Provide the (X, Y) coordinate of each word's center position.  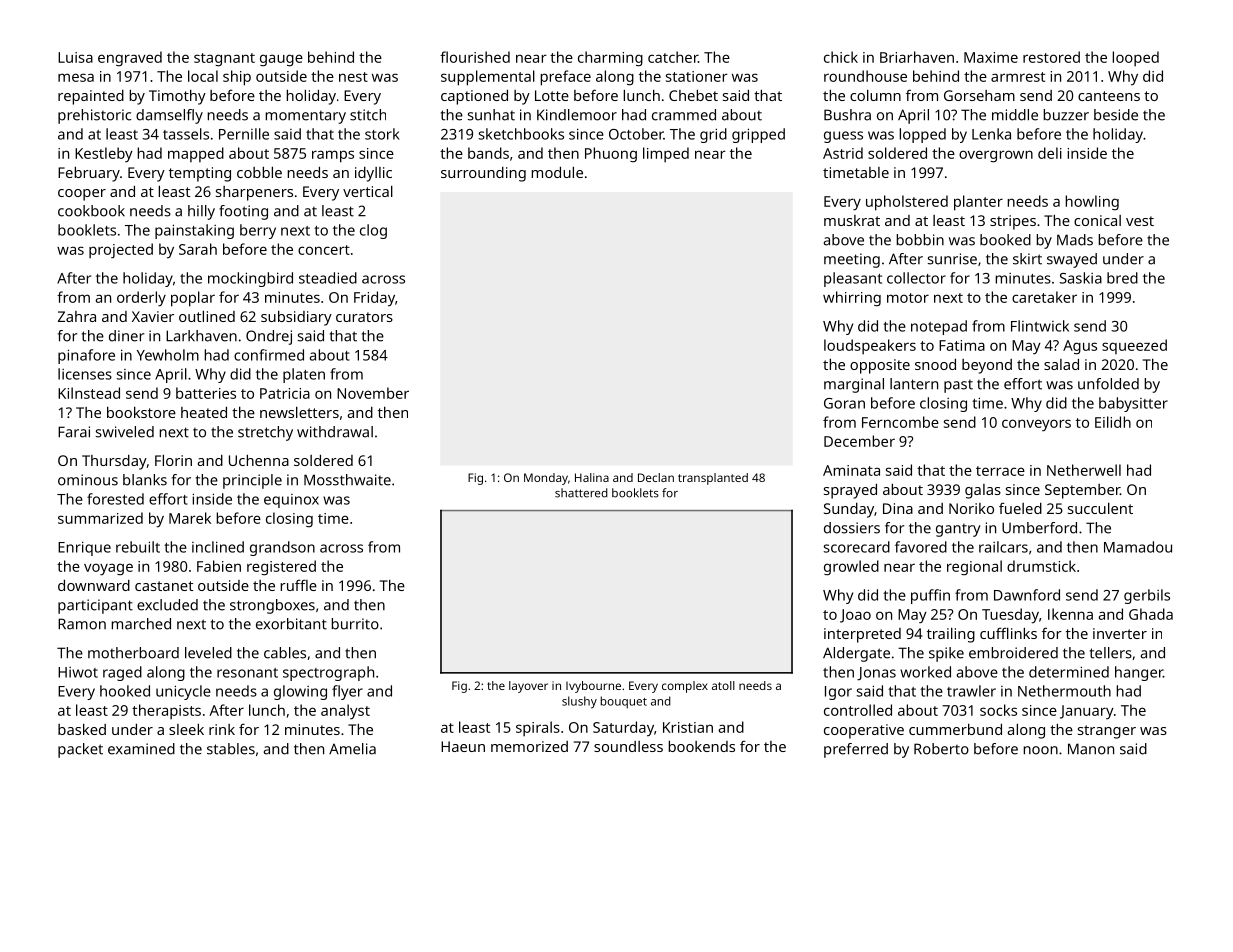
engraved (130, 59)
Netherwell (1084, 470)
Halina (592, 477)
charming (610, 59)
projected (121, 251)
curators (364, 317)
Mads (1075, 240)
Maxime (991, 57)
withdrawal (335, 432)
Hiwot (78, 672)
